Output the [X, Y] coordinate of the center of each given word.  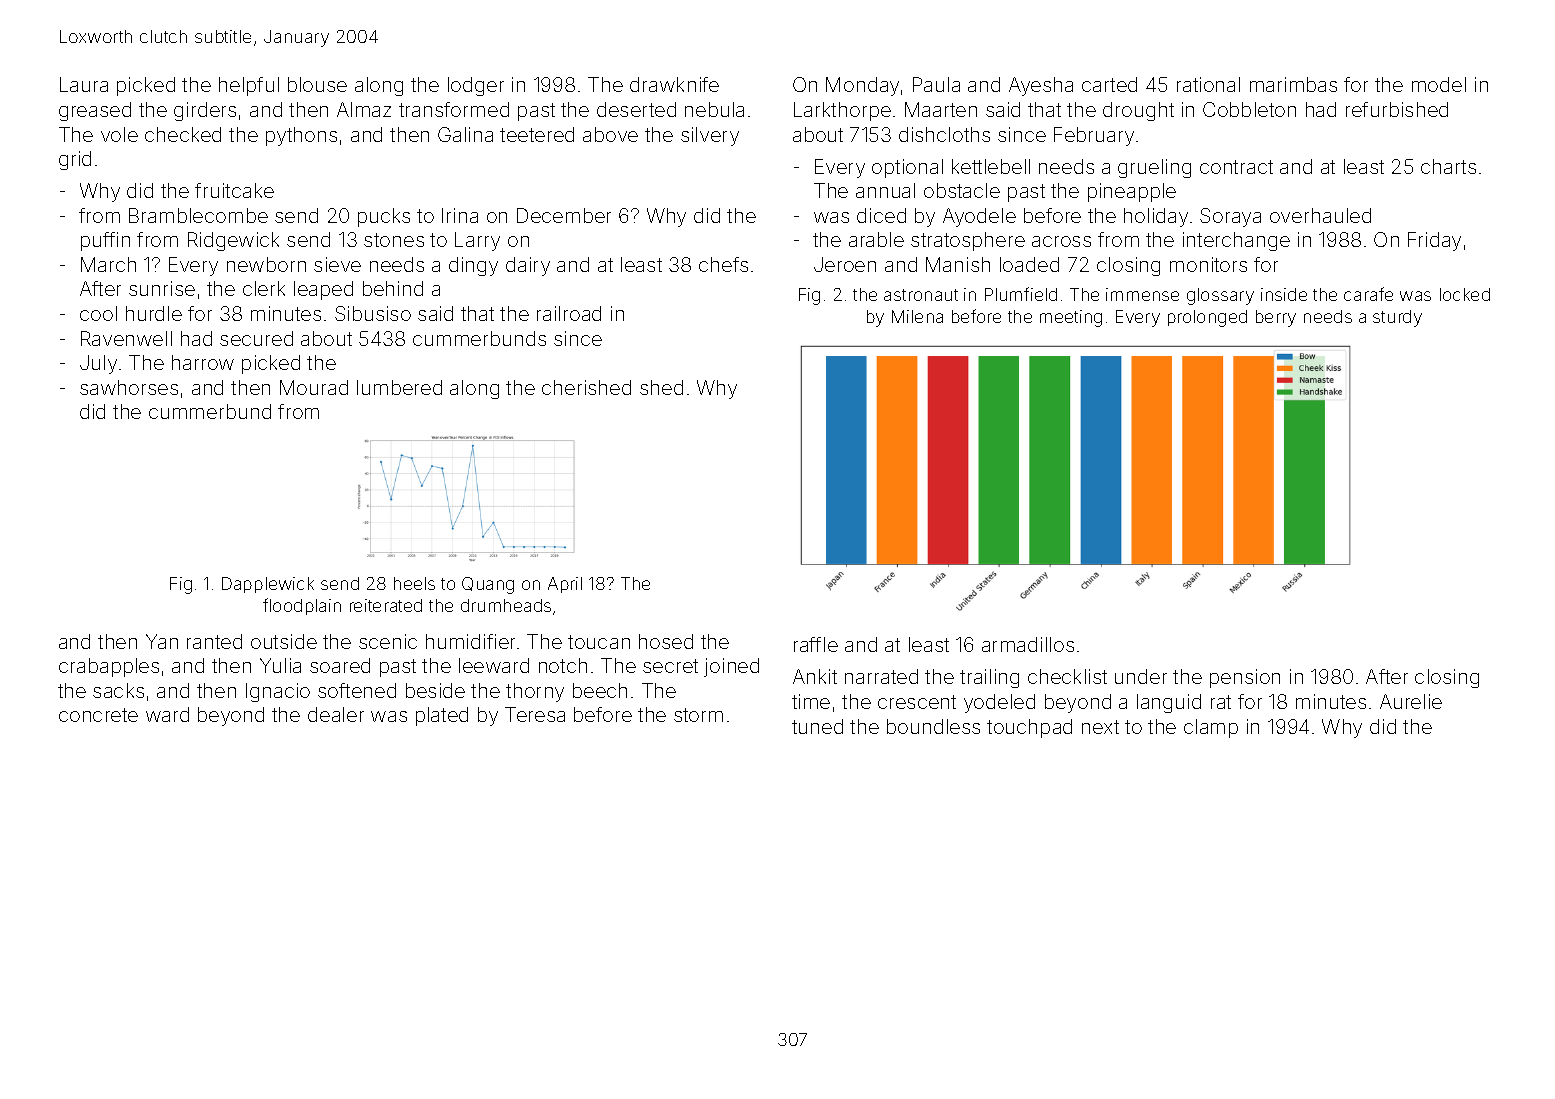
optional [907, 168]
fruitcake [234, 190]
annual [885, 190]
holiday [1156, 217]
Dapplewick [268, 585]
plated [442, 716]
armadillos [1028, 644]
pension [1245, 678]
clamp [1211, 728]
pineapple [1132, 192]
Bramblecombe [198, 215]
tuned [817, 726]
